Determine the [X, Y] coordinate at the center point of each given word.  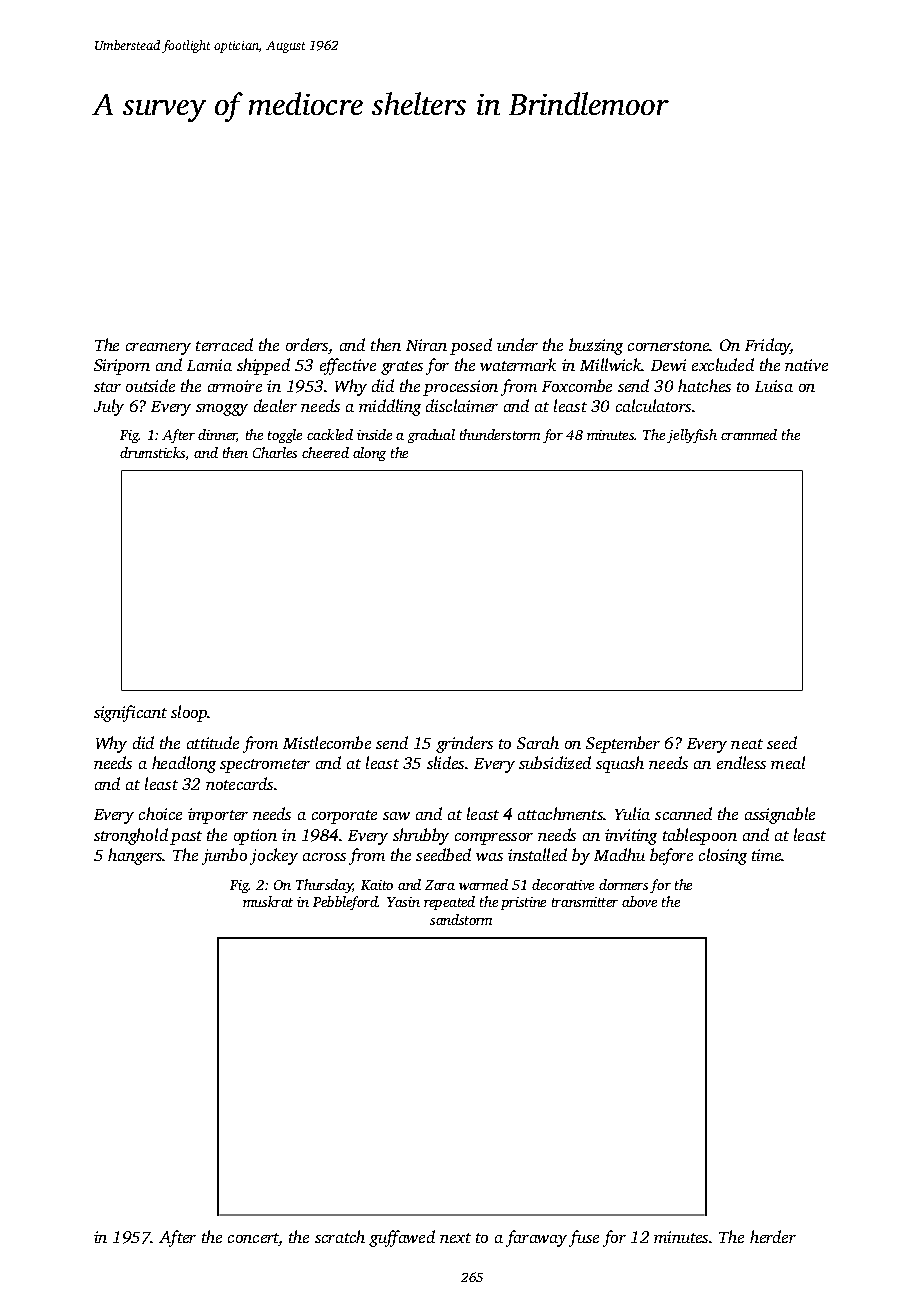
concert [253, 1239]
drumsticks [152, 452]
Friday [768, 346]
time [767, 855]
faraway [536, 1238]
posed [471, 346]
